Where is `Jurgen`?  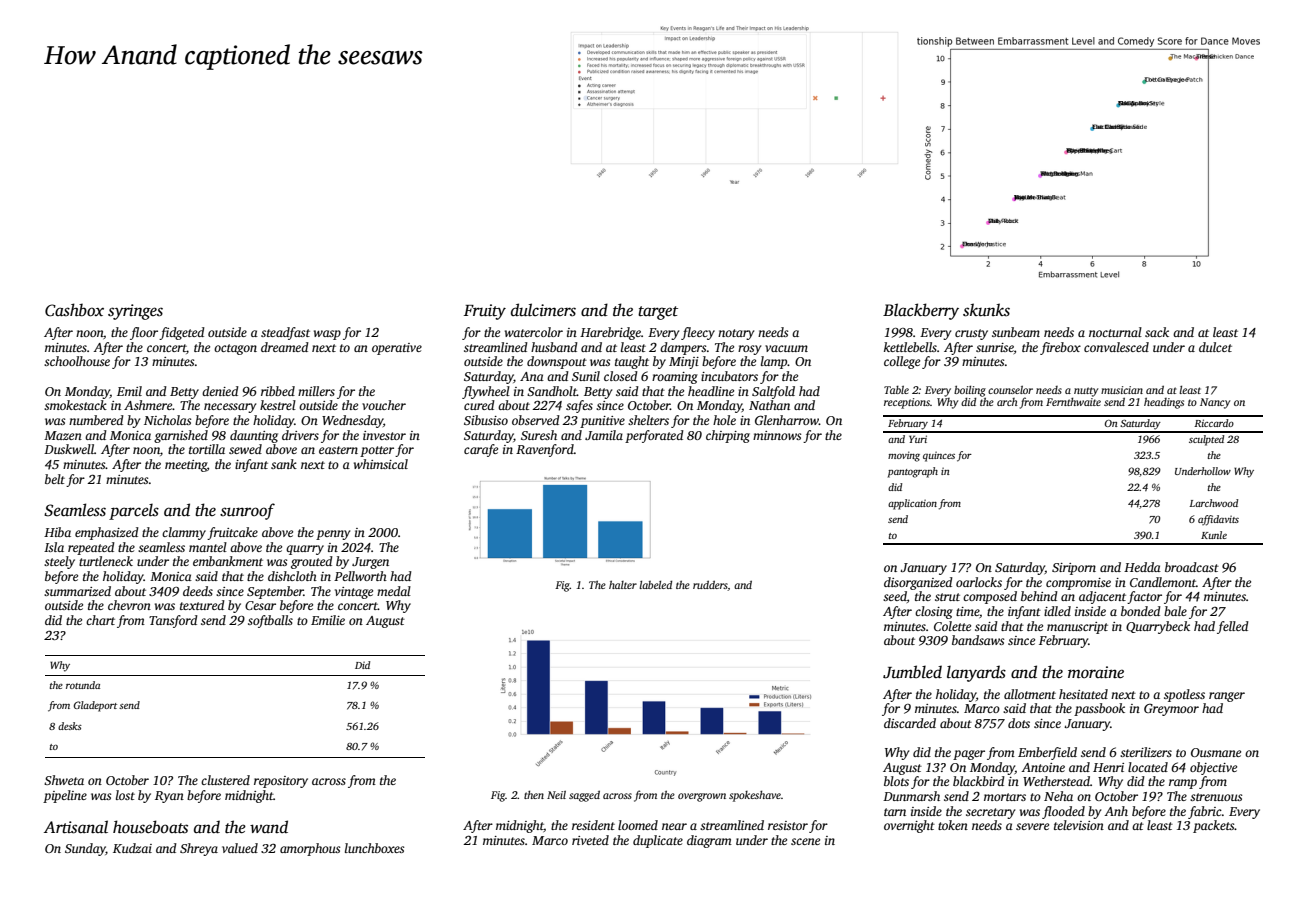
Jurgen is located at coordinates (370, 563).
